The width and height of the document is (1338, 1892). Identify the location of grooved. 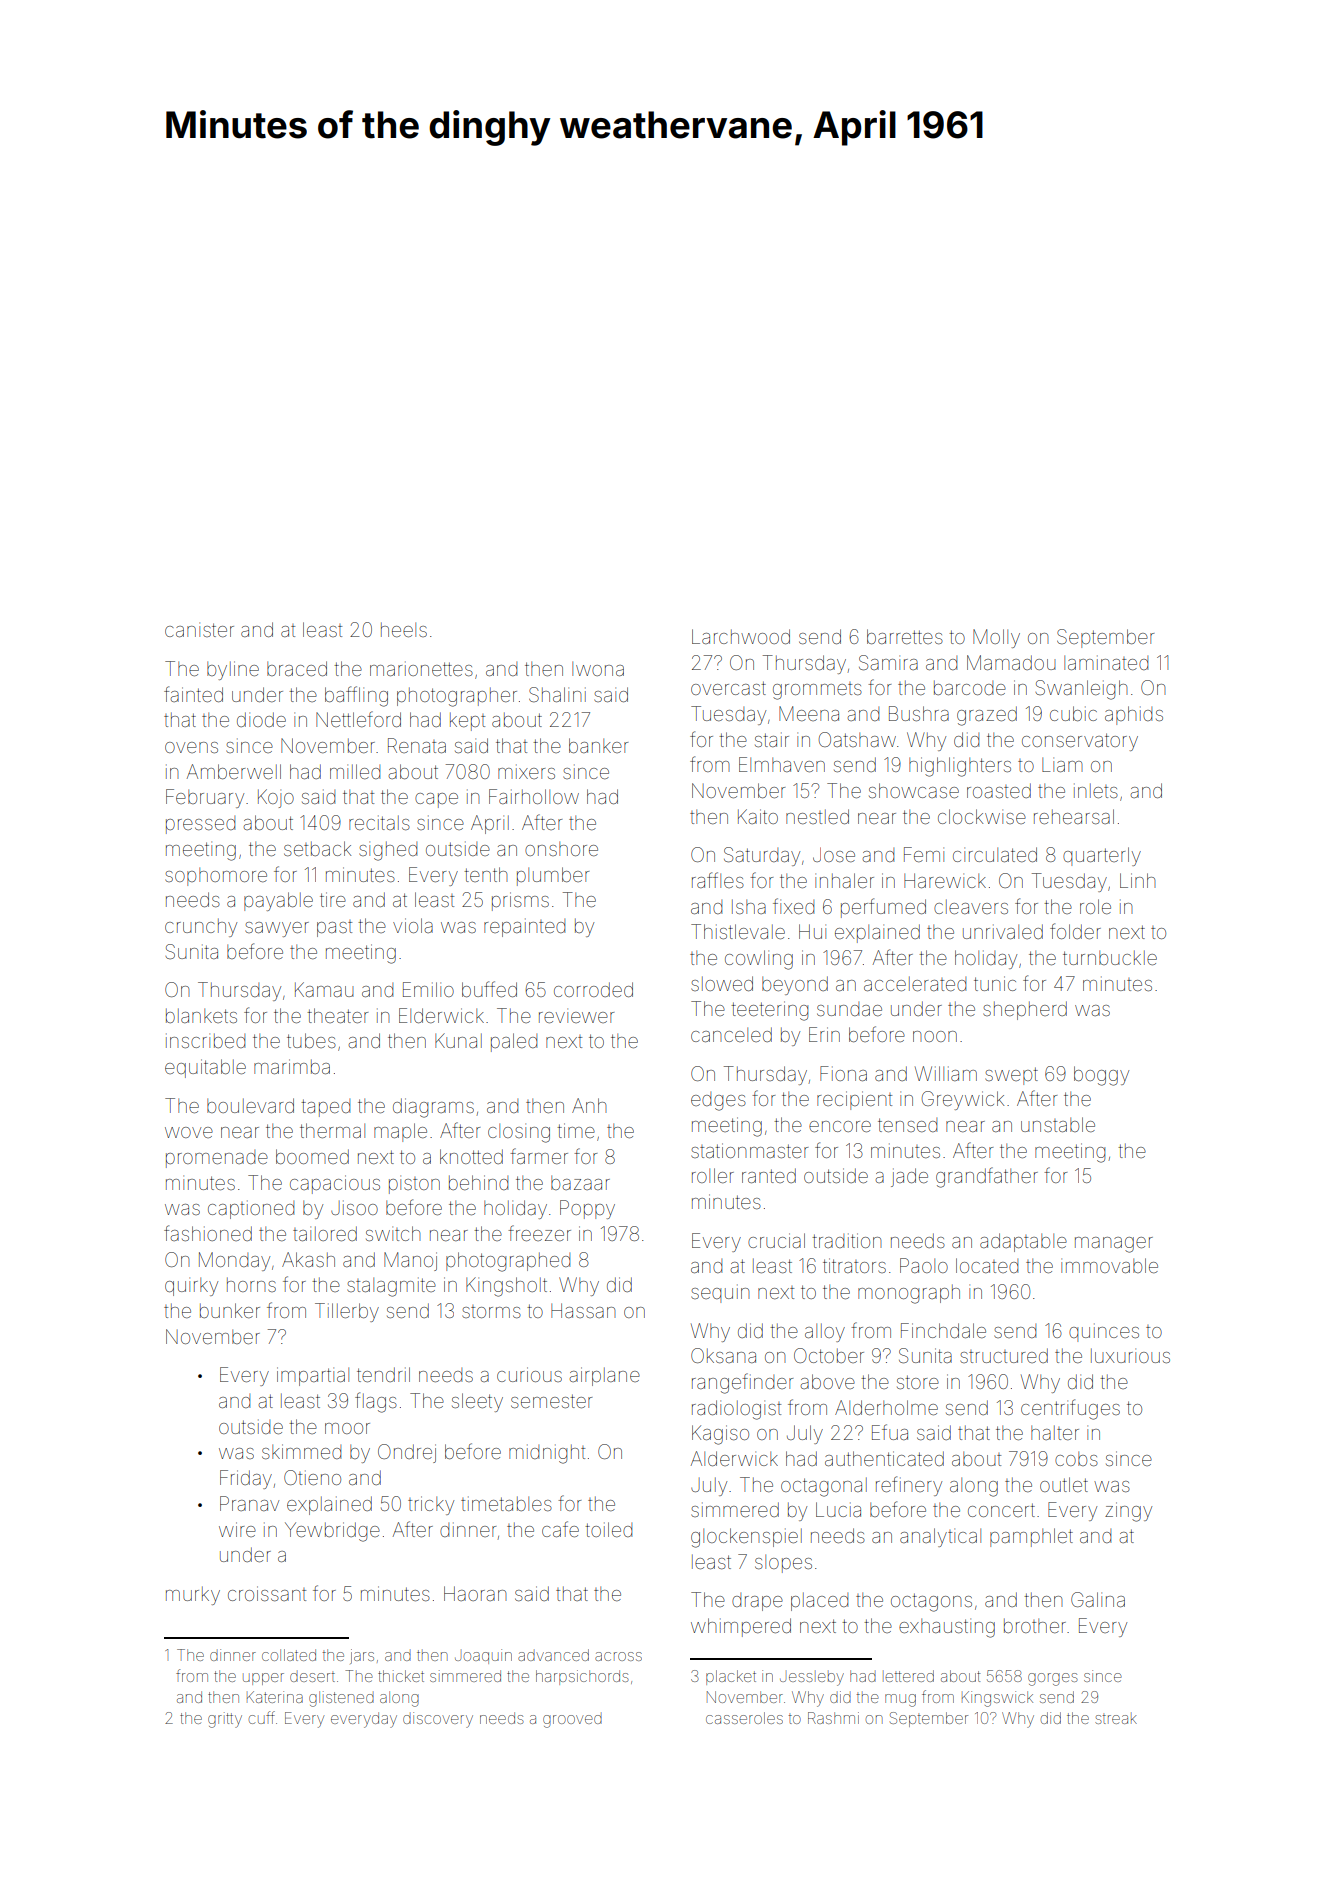
(572, 1721).
